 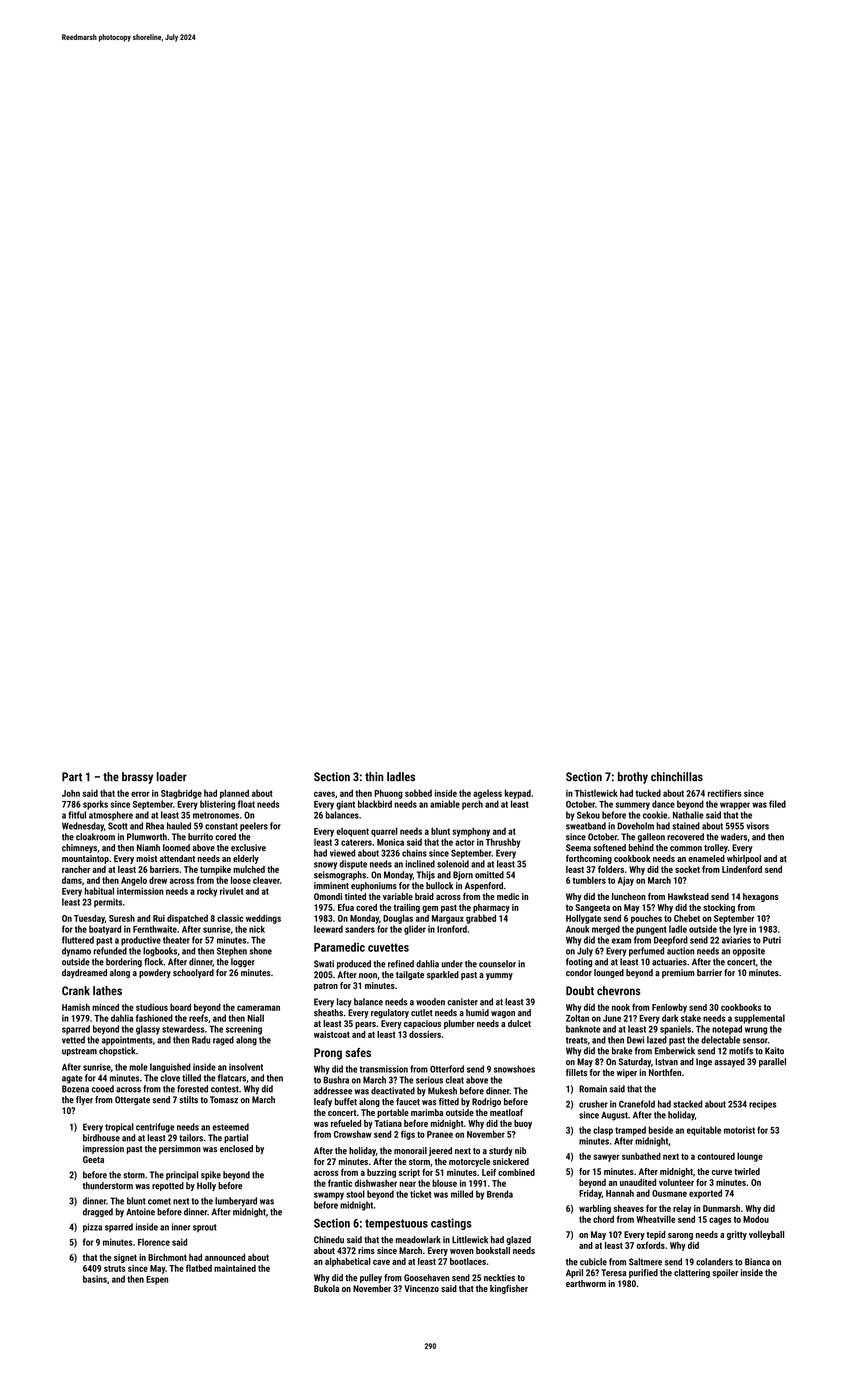 I want to click on bootlaces, so click(x=468, y=1261).
